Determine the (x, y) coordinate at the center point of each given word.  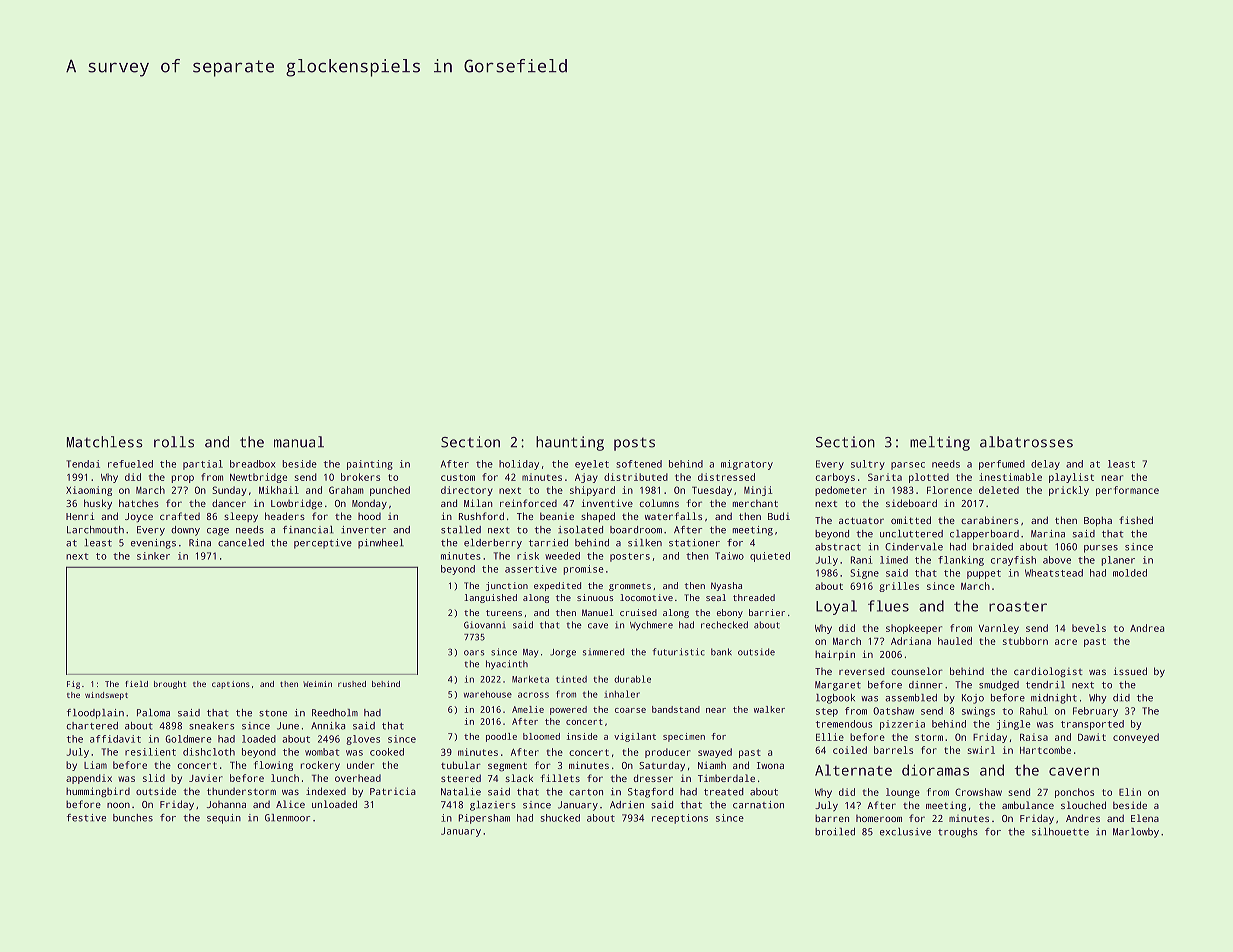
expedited (557, 586)
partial (203, 465)
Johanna (226, 804)
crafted (180, 516)
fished (1136, 520)
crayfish (1013, 561)
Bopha (1098, 521)
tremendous (844, 724)
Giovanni (485, 625)
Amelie (528, 709)
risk (528, 556)
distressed (726, 477)
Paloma (153, 713)
